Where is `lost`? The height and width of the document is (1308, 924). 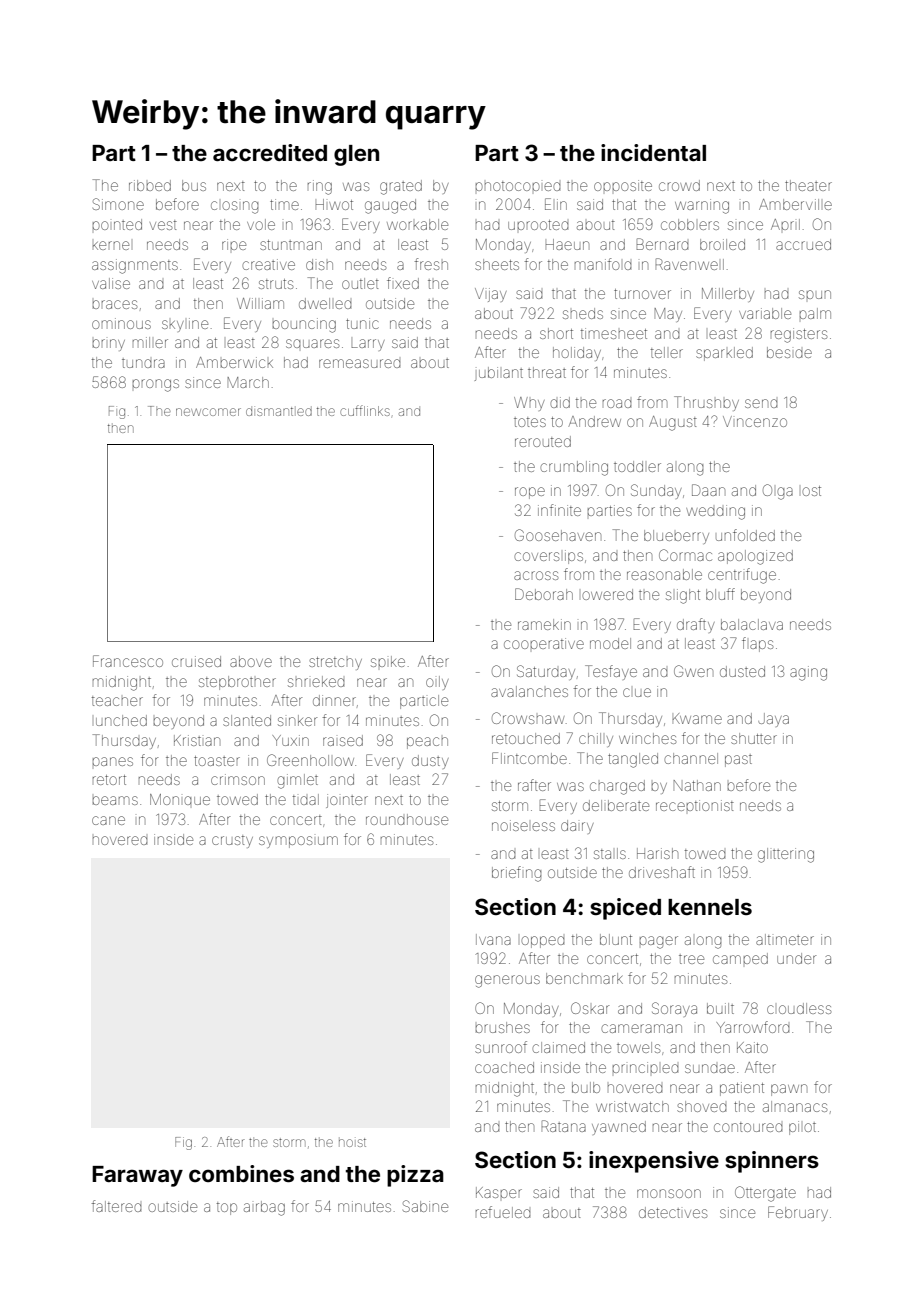
lost is located at coordinates (811, 491).
